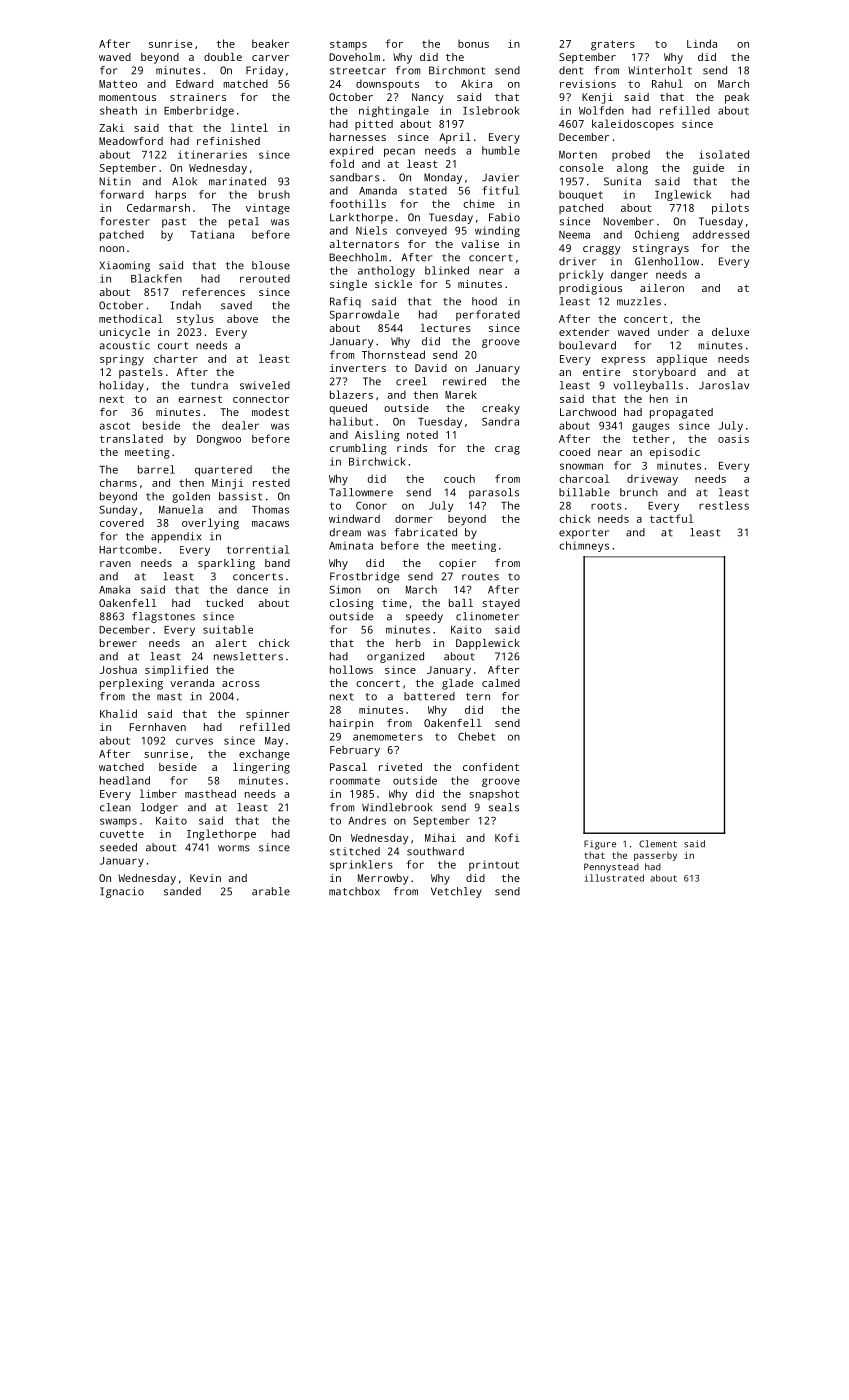 This screenshot has width=849, height=1400. What do you see at coordinates (651, 427) in the screenshot?
I see `gauges` at bounding box center [651, 427].
